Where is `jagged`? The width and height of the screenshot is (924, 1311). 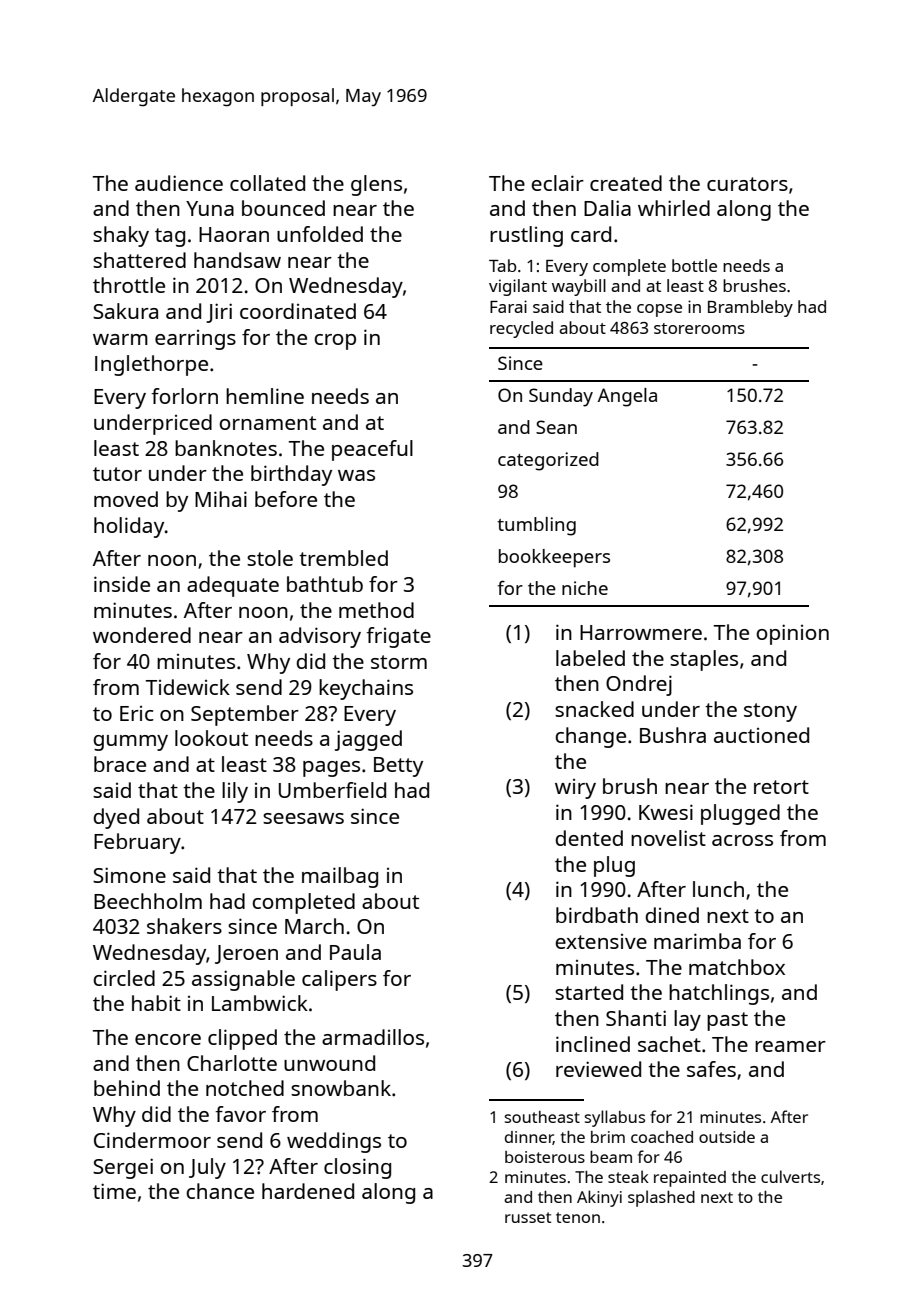 jagged is located at coordinates (368, 740).
